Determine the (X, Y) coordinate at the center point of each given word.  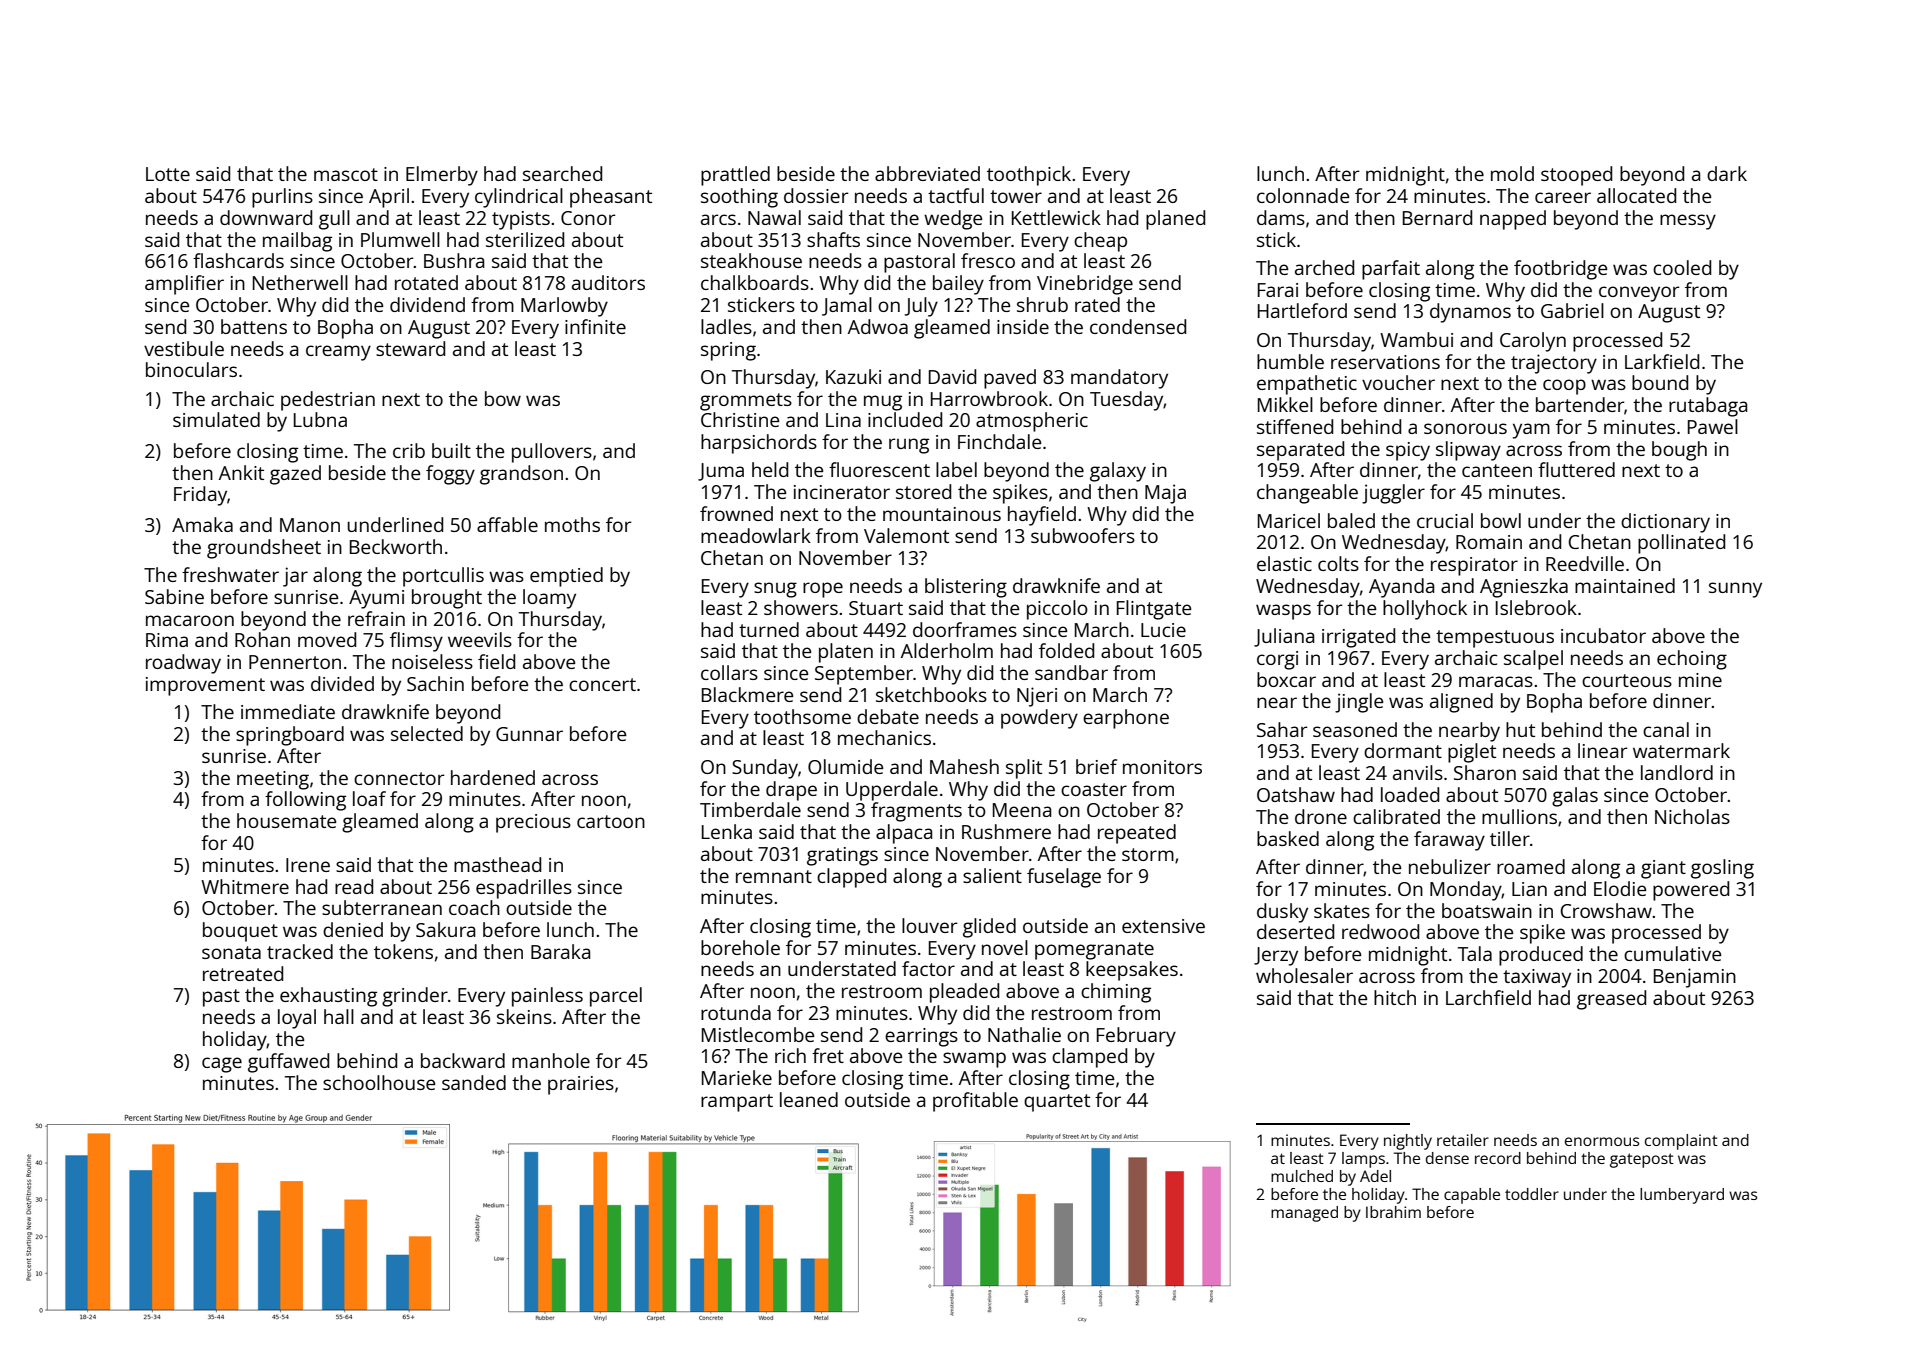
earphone (1126, 719)
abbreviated (927, 173)
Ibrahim (1393, 1212)
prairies (581, 1085)
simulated (216, 419)
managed (1304, 1214)
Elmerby (442, 176)
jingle (1359, 703)
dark (1727, 173)
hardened (493, 777)
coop (1564, 387)
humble (1290, 361)
